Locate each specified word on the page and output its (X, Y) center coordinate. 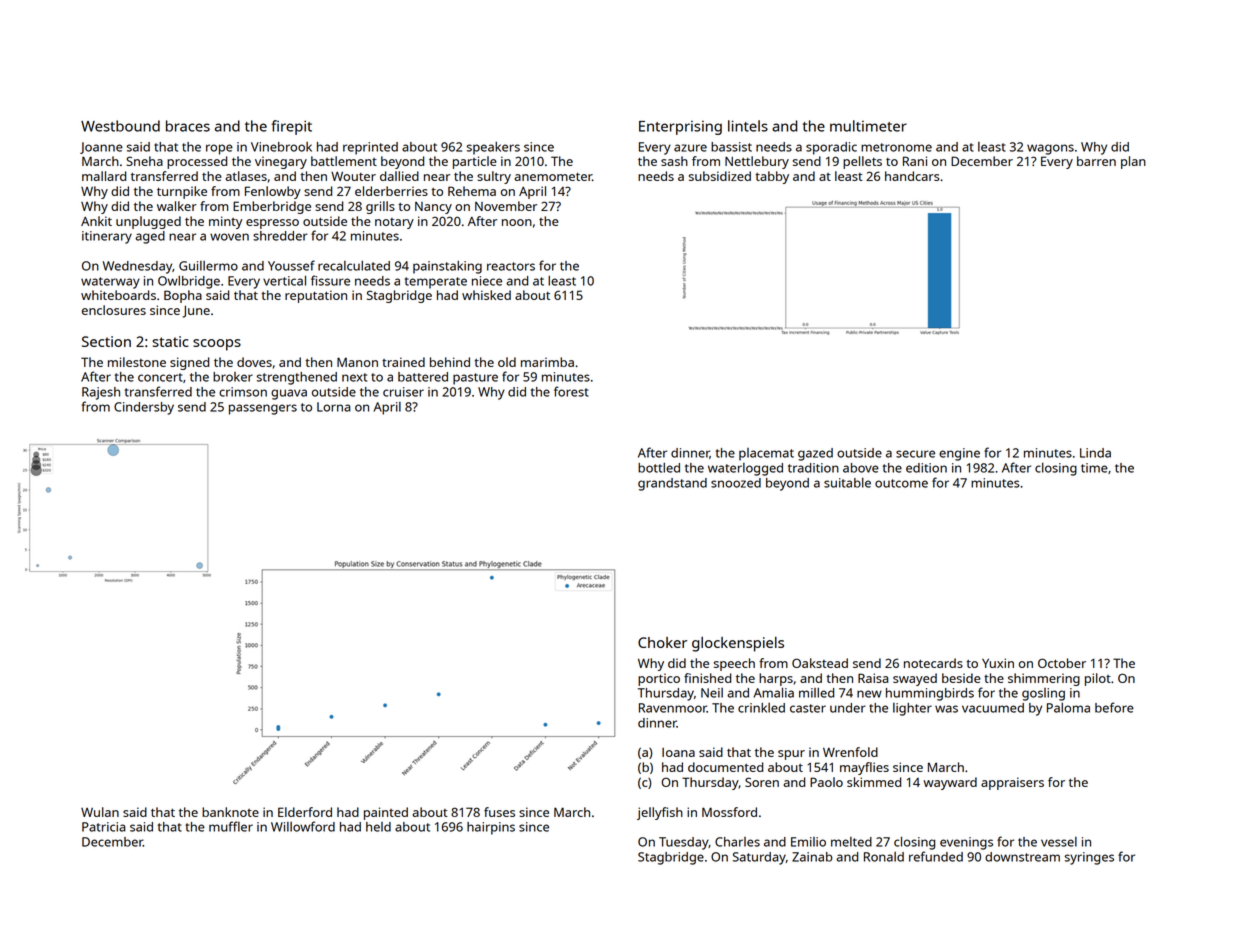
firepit (291, 127)
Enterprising (680, 128)
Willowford (303, 826)
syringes (1089, 858)
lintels (748, 126)
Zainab (812, 857)
